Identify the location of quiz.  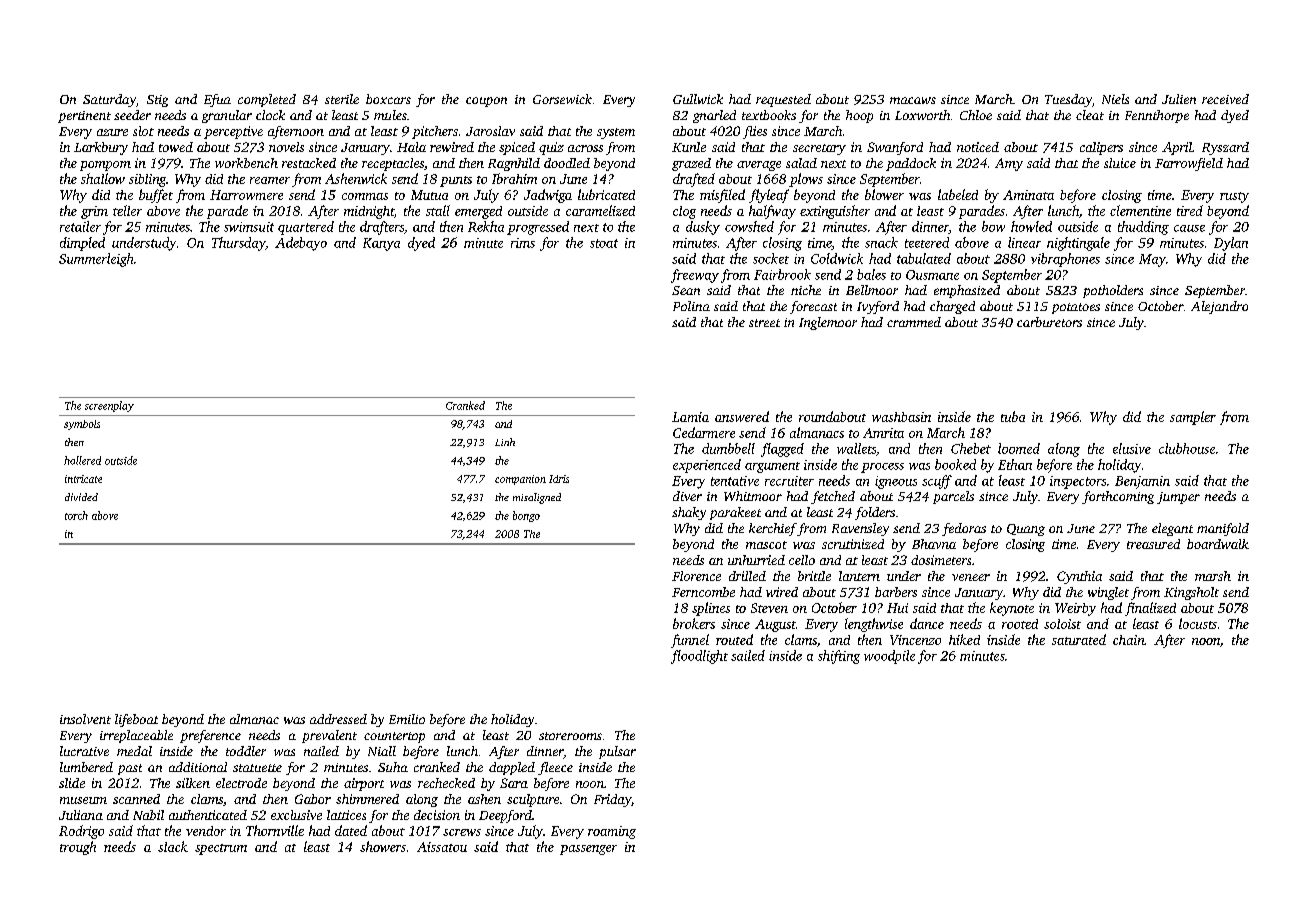
(551, 148).
